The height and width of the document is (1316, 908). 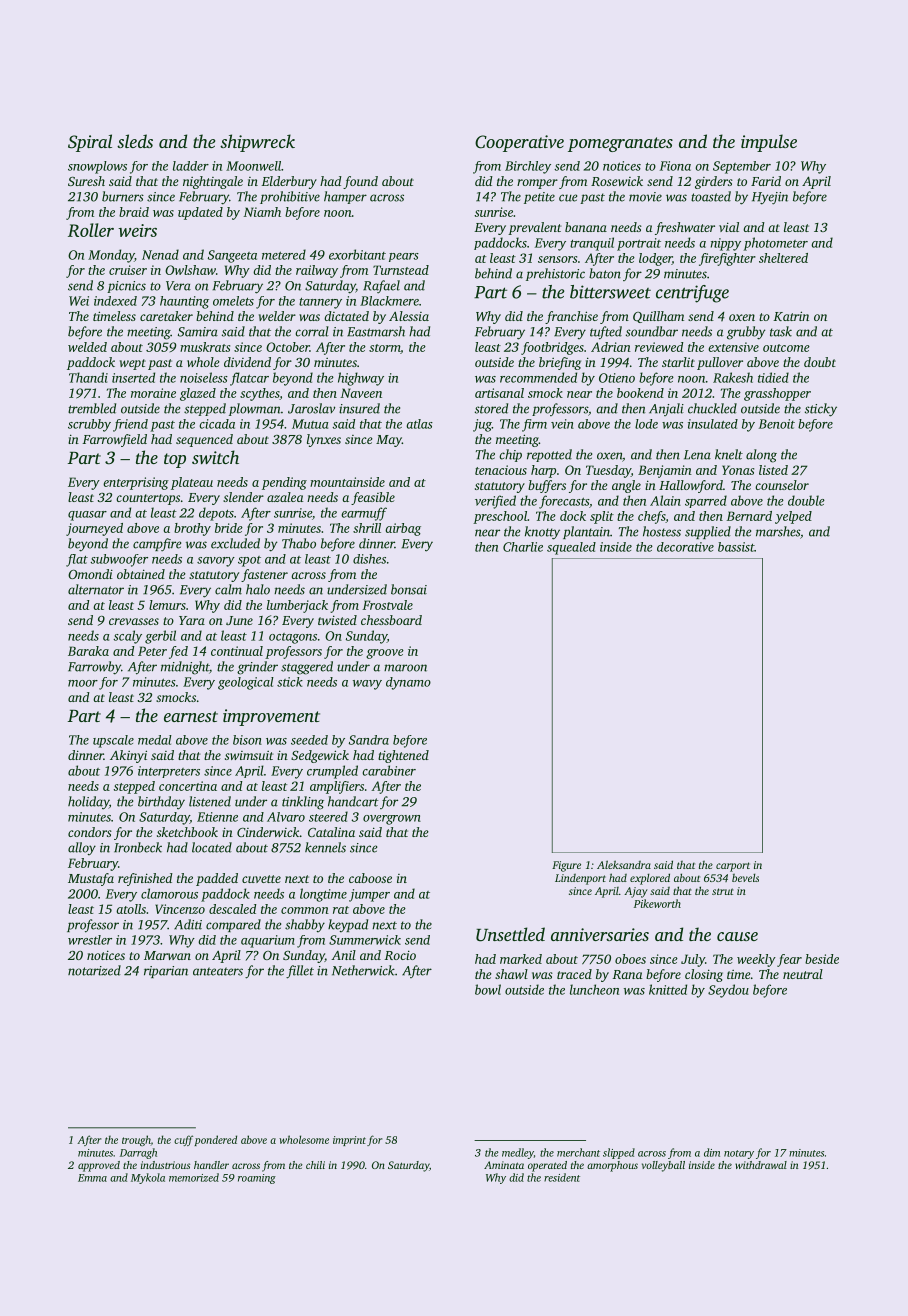 What do you see at coordinates (488, 989) in the document?
I see `bowl` at bounding box center [488, 989].
